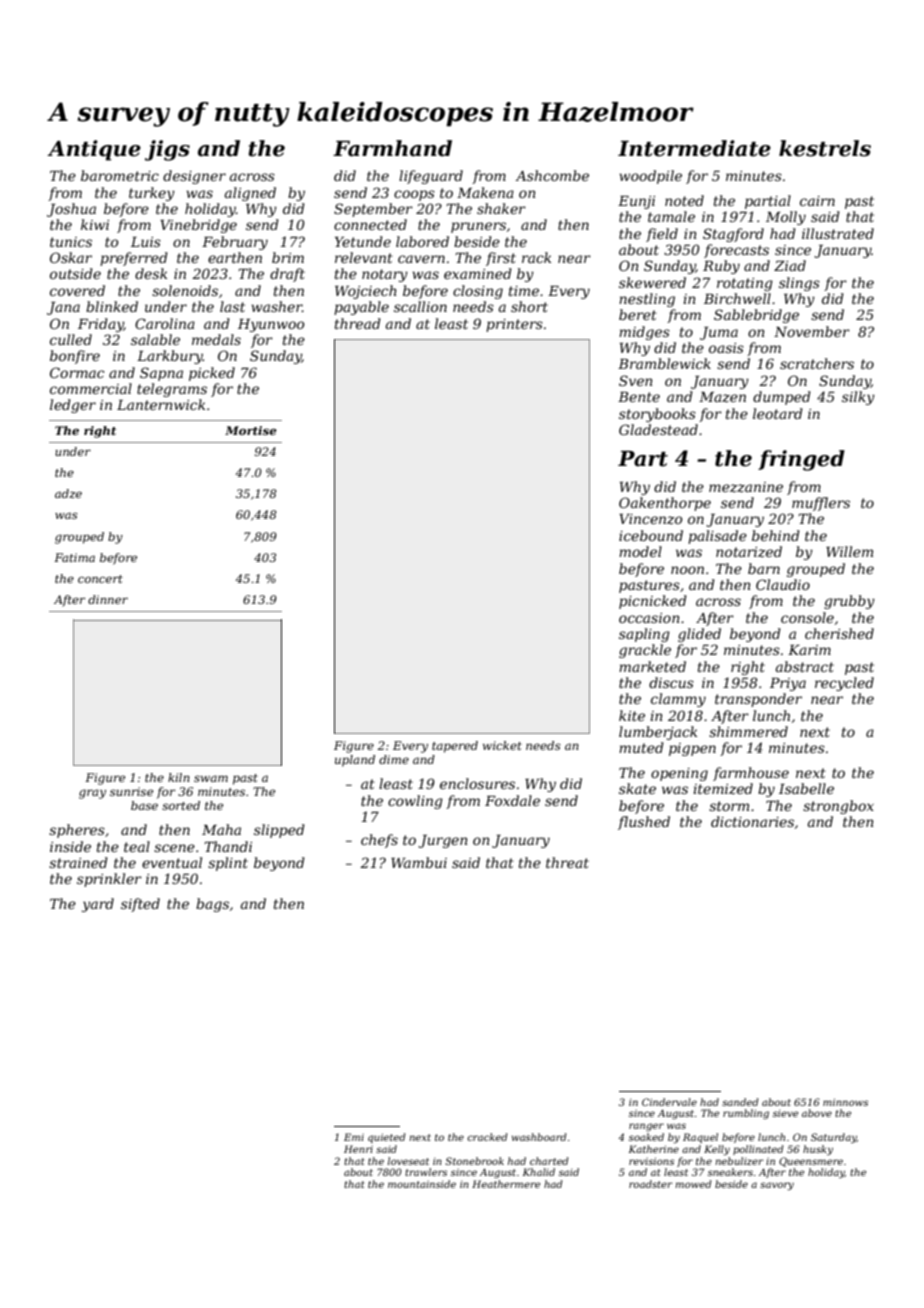  Describe the element at coordinates (806, 788) in the page. I see `Isabelle` at that location.
